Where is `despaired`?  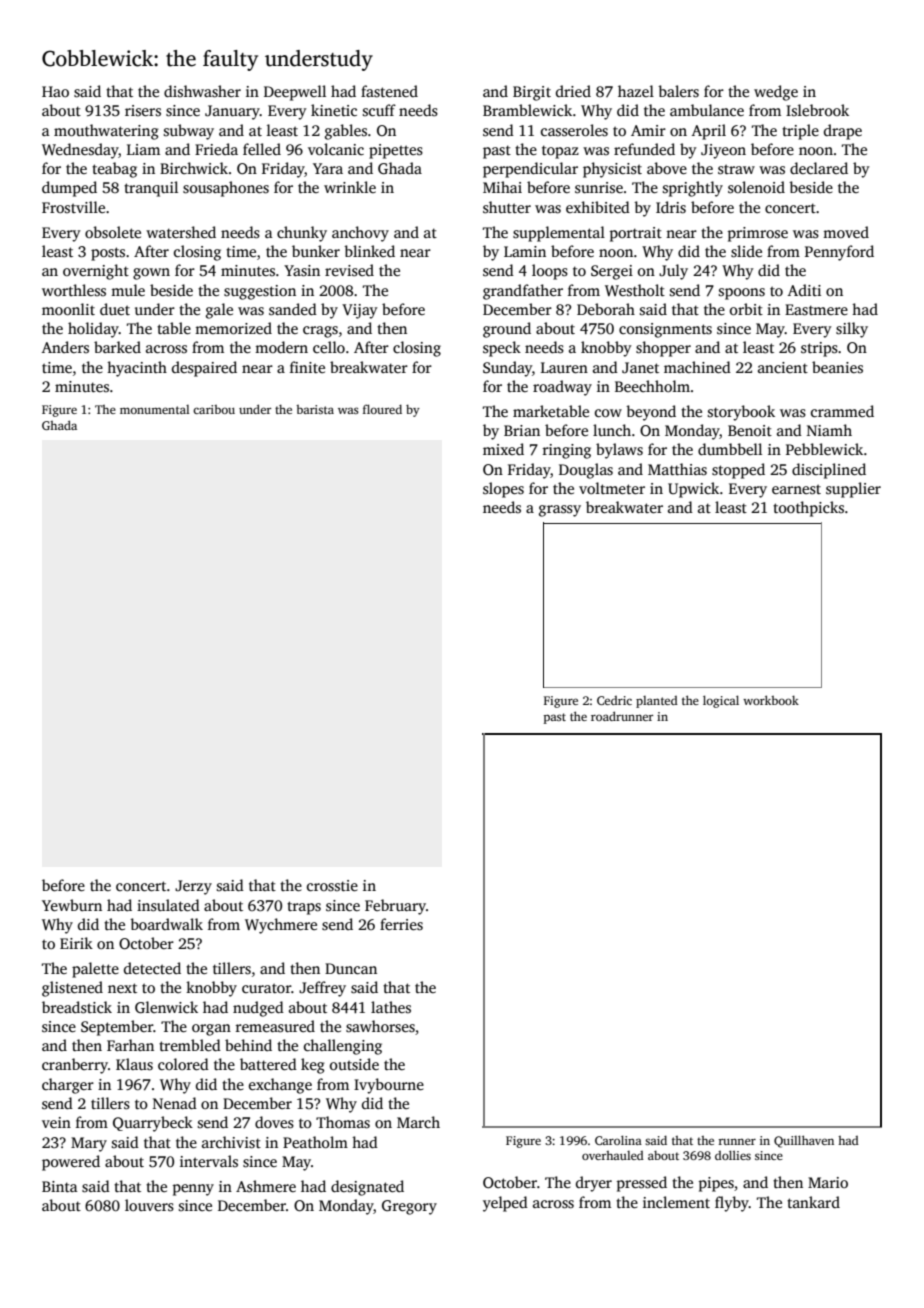 despaired is located at coordinates (204, 369).
